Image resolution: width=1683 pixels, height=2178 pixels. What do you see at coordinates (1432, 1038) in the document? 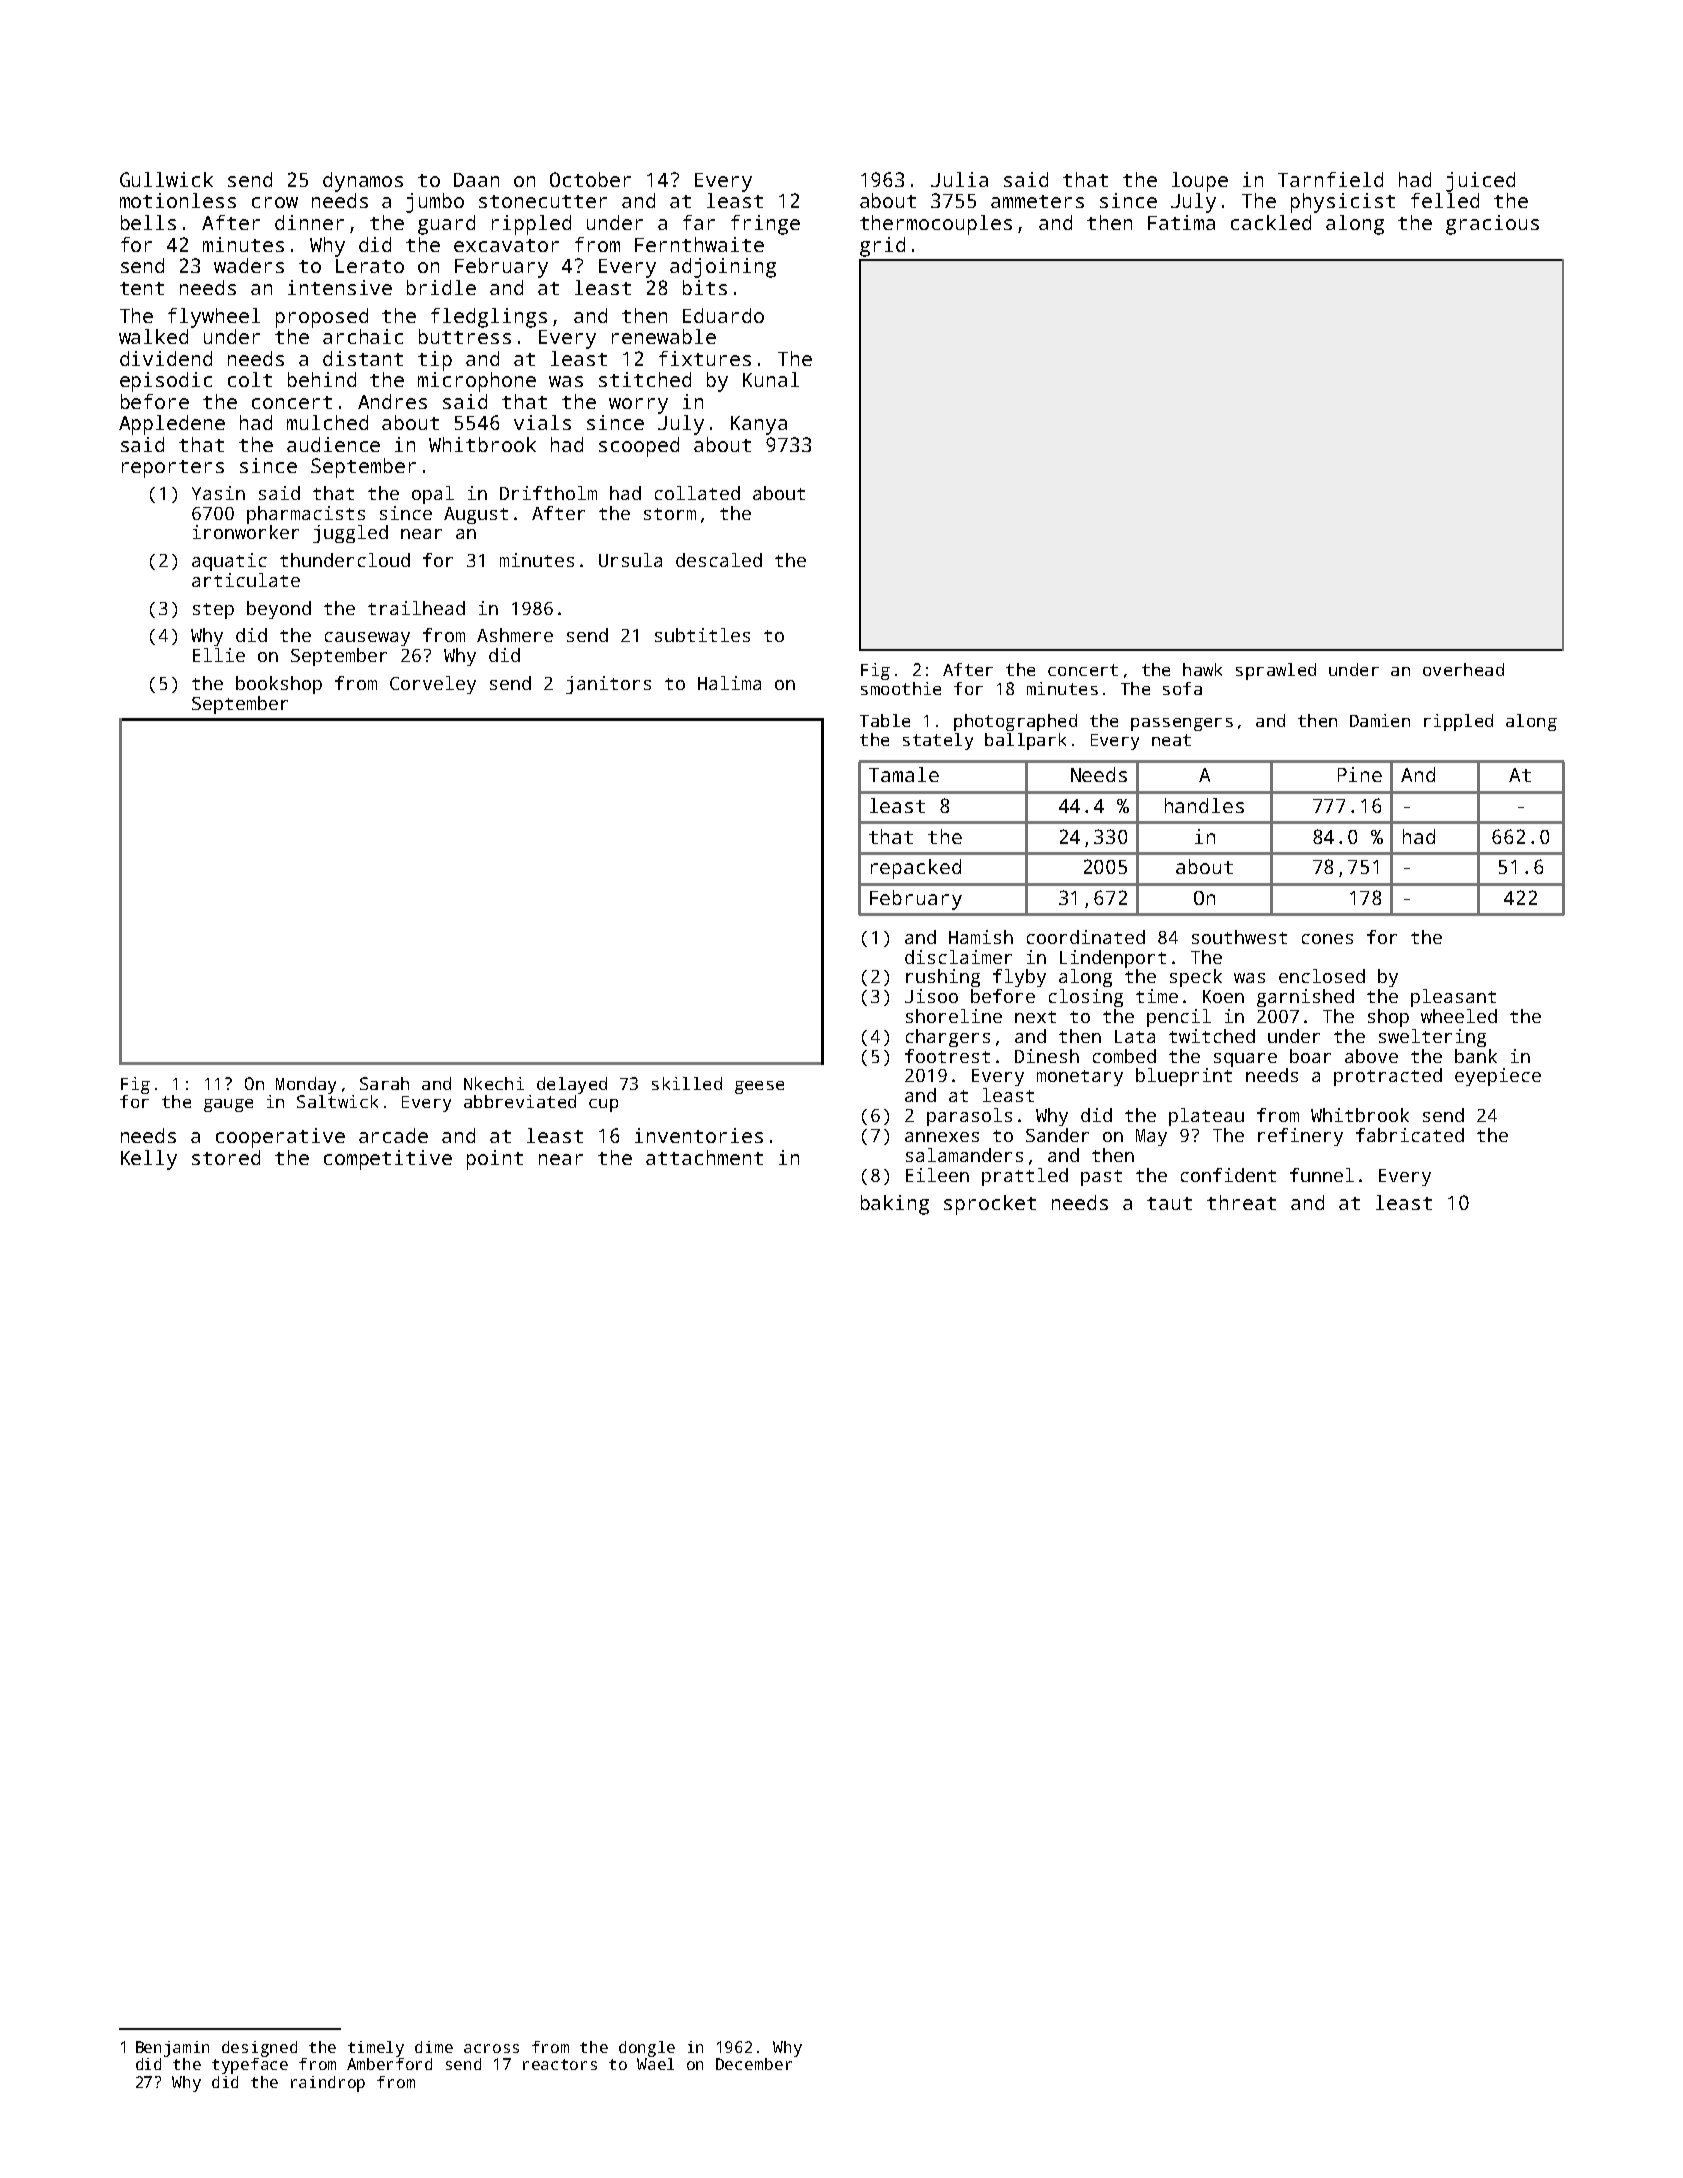
I see `sweltering` at bounding box center [1432, 1038].
